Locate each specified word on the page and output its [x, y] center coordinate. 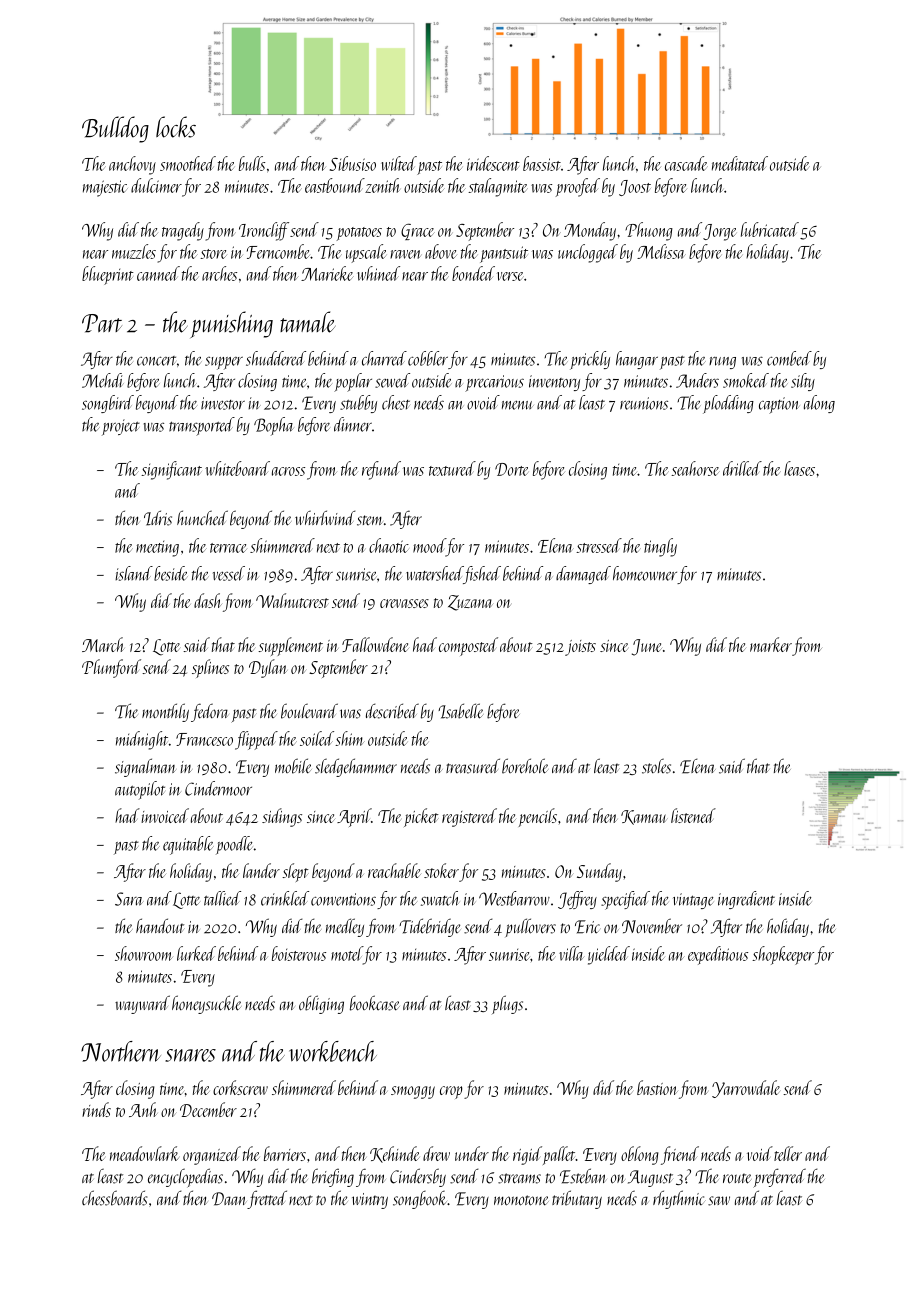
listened [693, 815]
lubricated [770, 229]
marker [771, 644]
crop [451, 1092]
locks [176, 127]
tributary [577, 1199]
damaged [583, 575]
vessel [229, 573]
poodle [234, 845]
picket [421, 817]
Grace [418, 232]
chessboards [115, 1198]
